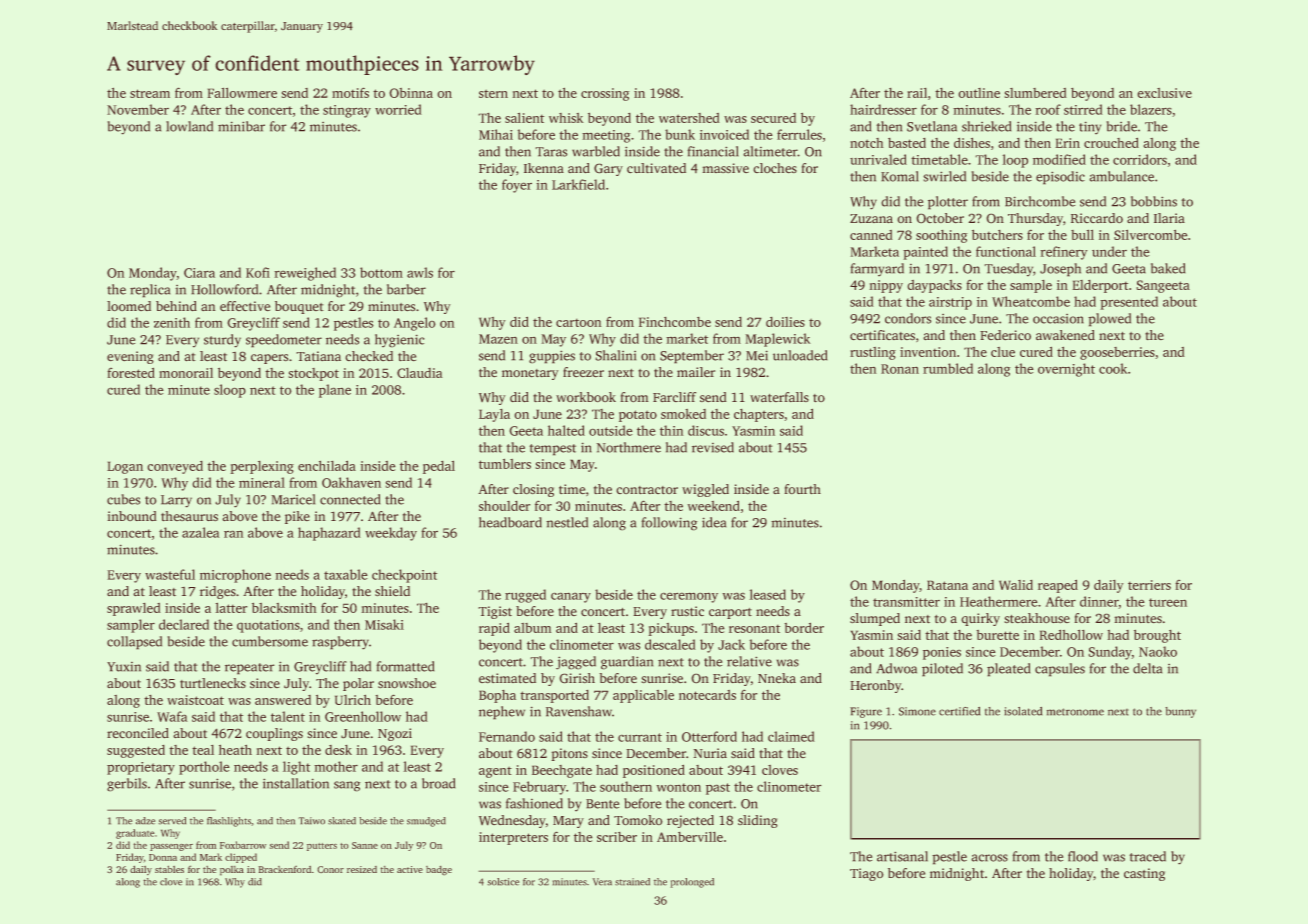 The height and width of the document is (924, 1308). Describe the element at coordinates (714, 522) in the document. I see `idea` at that location.
